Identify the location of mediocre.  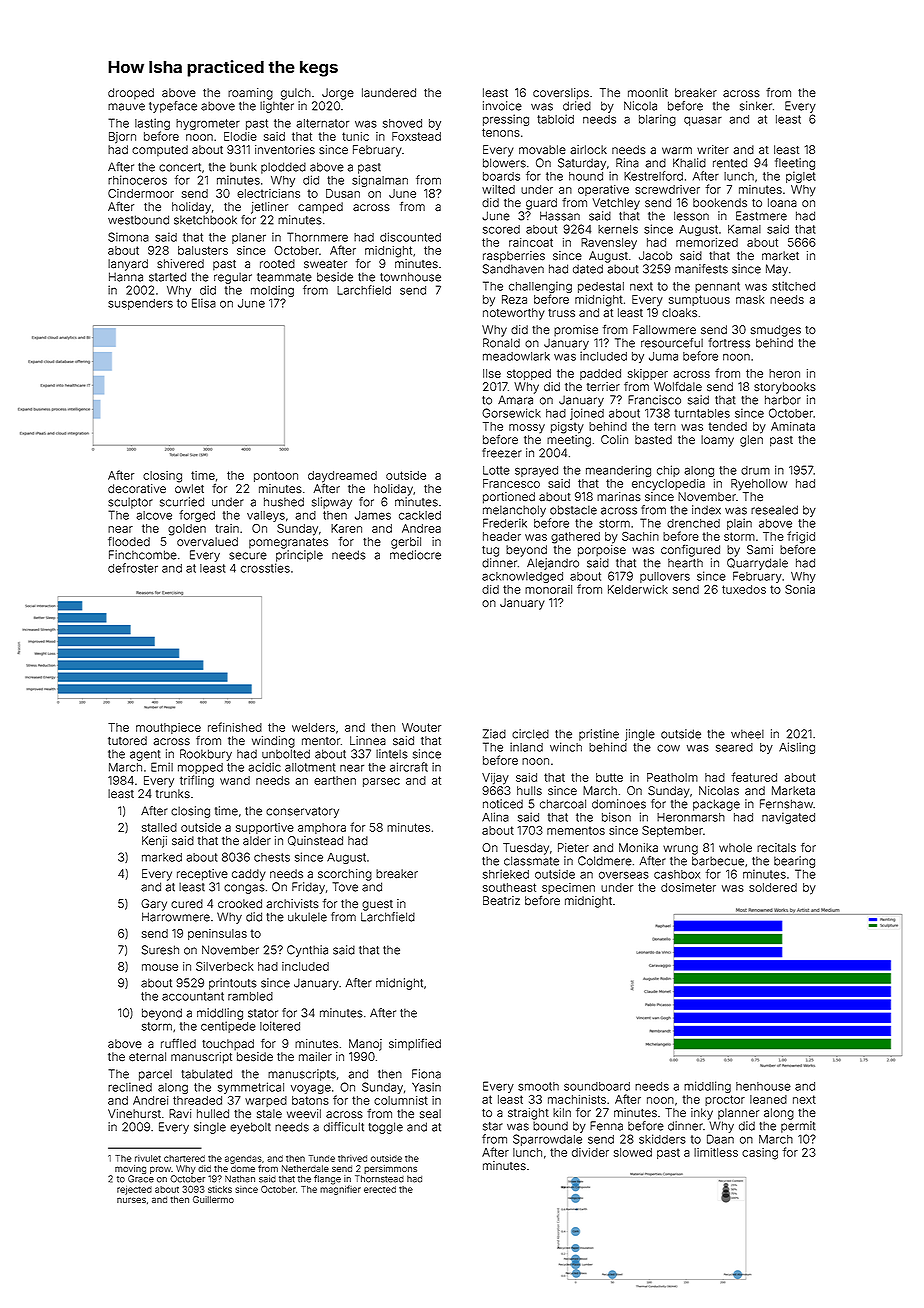
(415, 555).
